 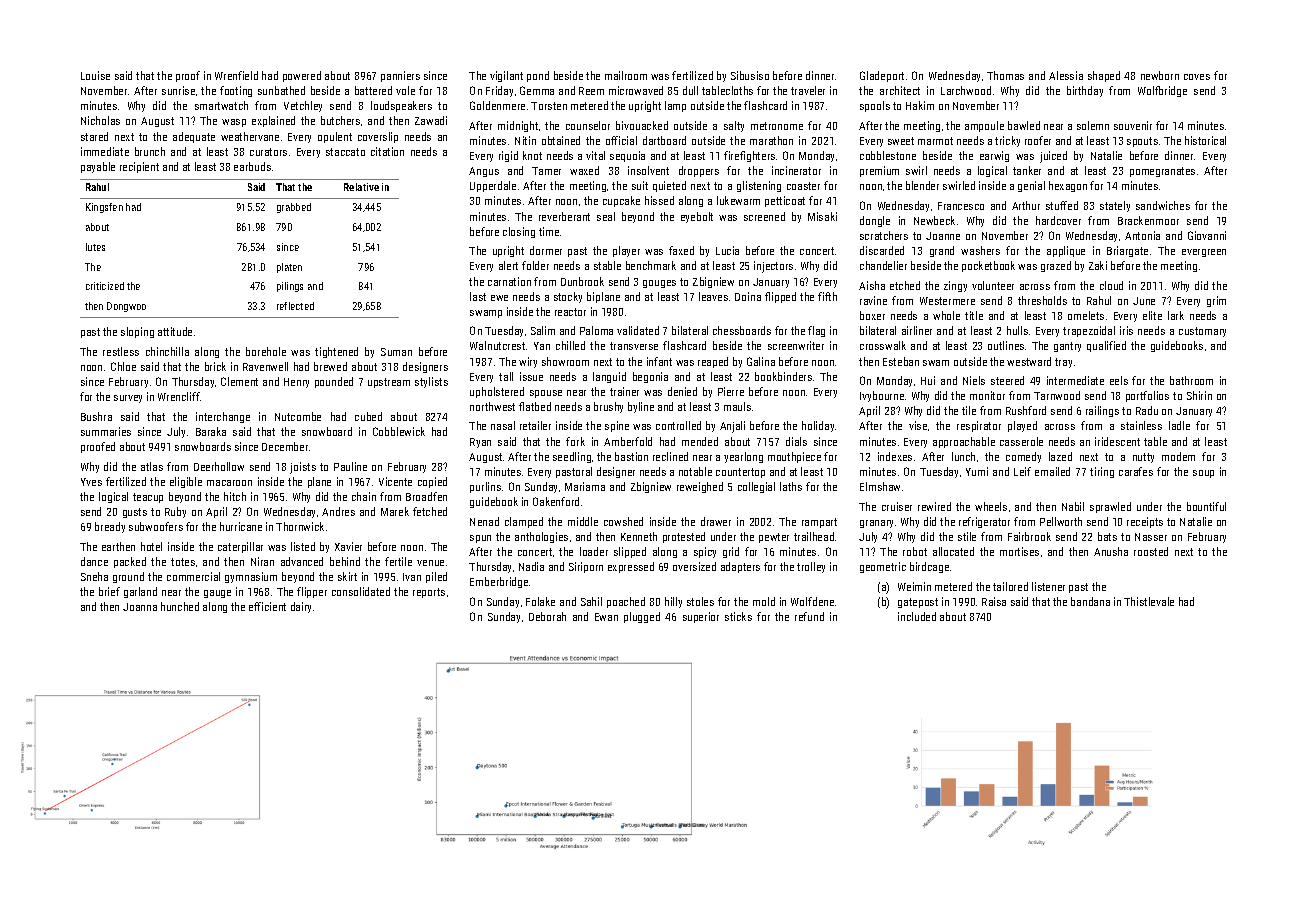 I want to click on plugged, so click(x=642, y=617).
